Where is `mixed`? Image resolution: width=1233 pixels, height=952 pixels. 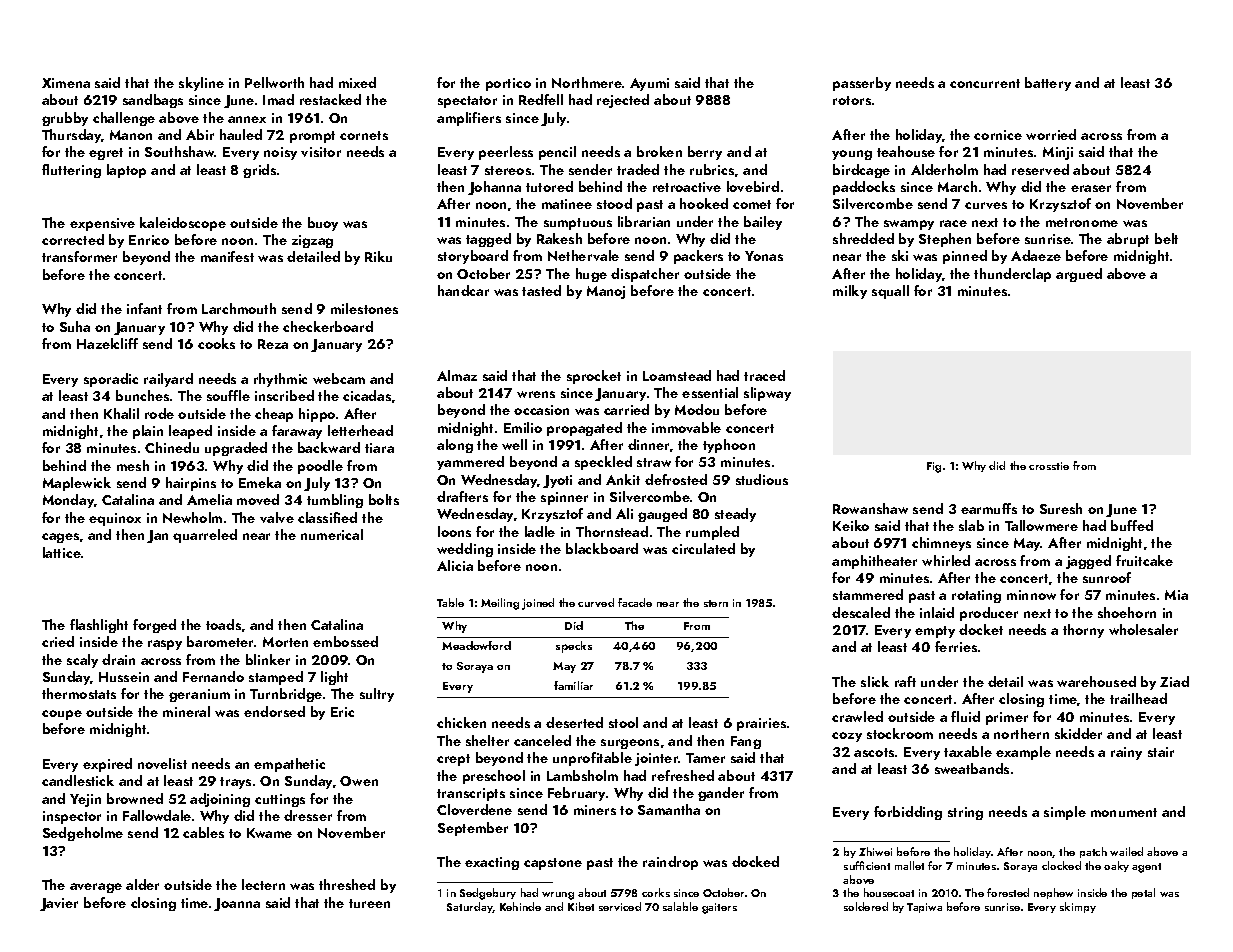
mixed is located at coordinates (357, 82).
